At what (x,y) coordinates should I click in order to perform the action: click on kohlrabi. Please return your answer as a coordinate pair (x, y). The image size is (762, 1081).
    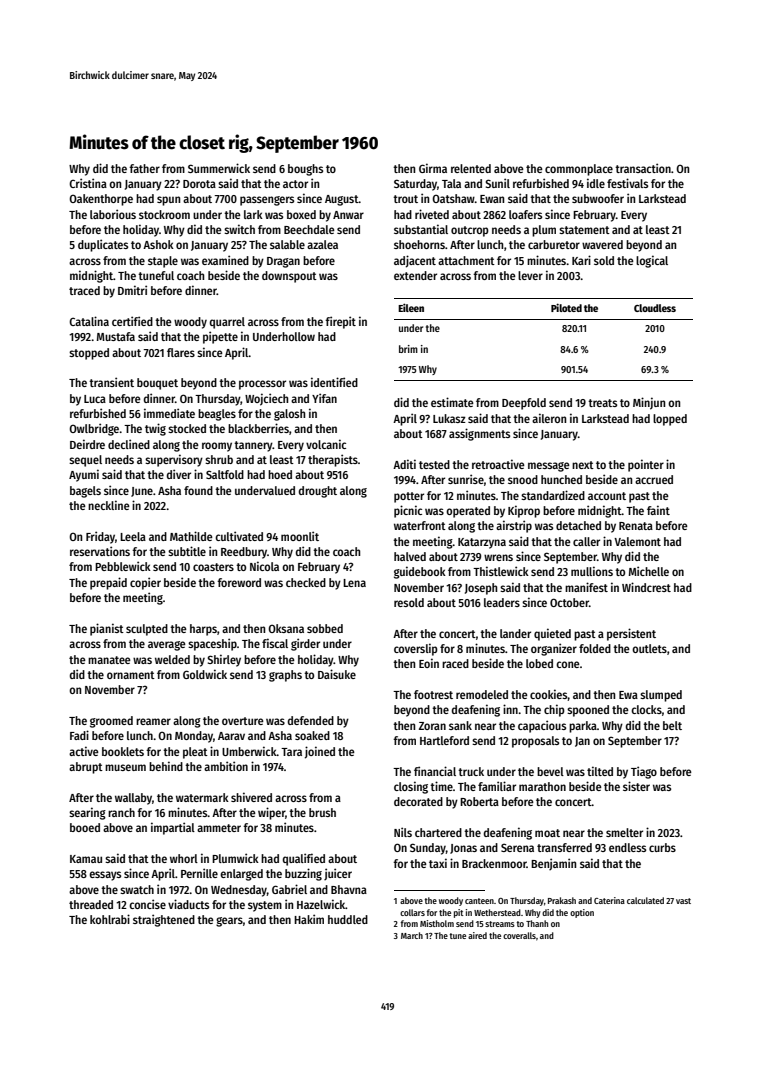
    Looking at the image, I should click on (110, 919).
